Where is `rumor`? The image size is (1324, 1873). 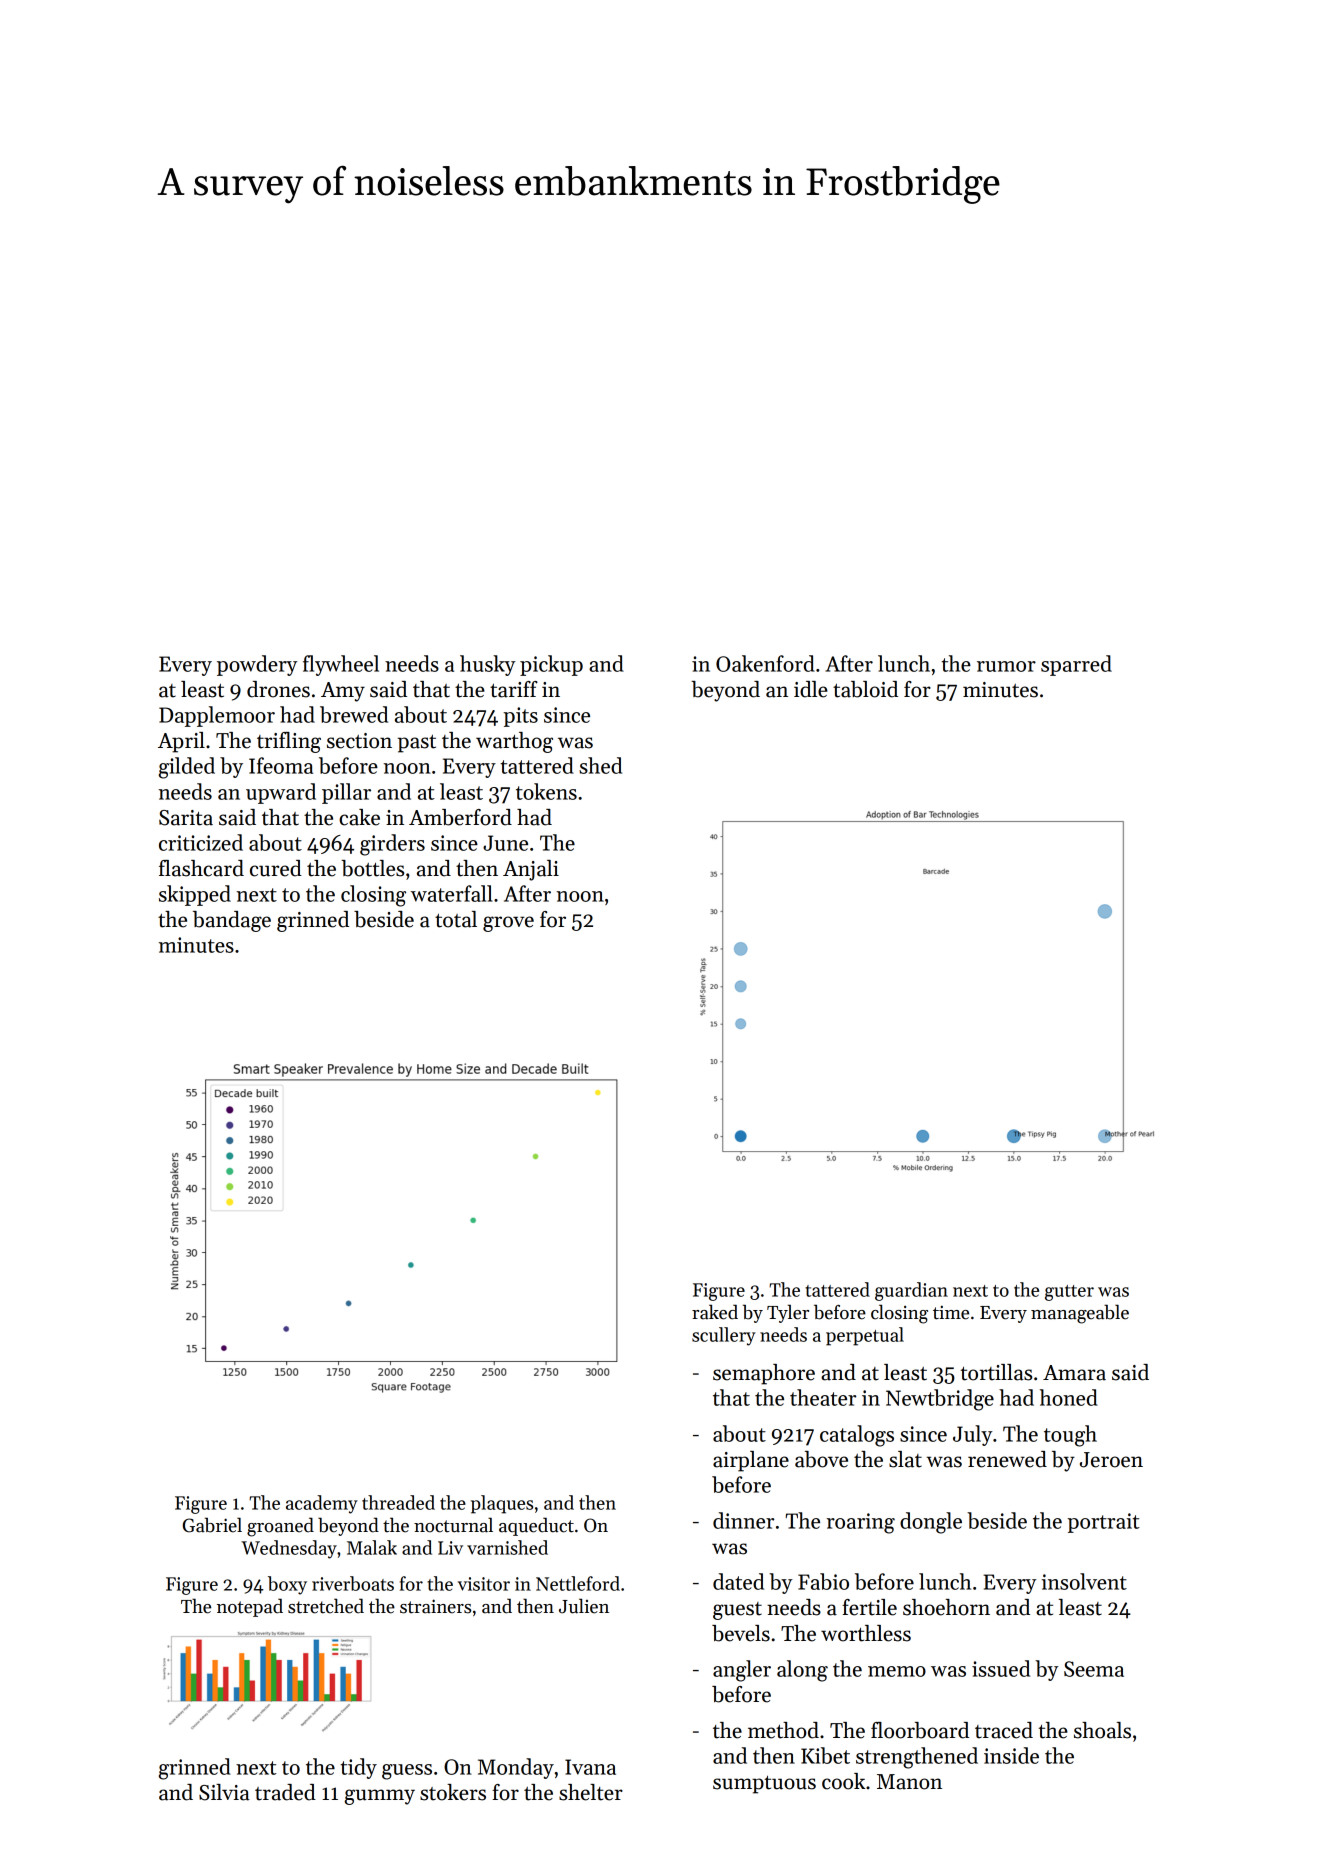
rumor is located at coordinates (1006, 666).
